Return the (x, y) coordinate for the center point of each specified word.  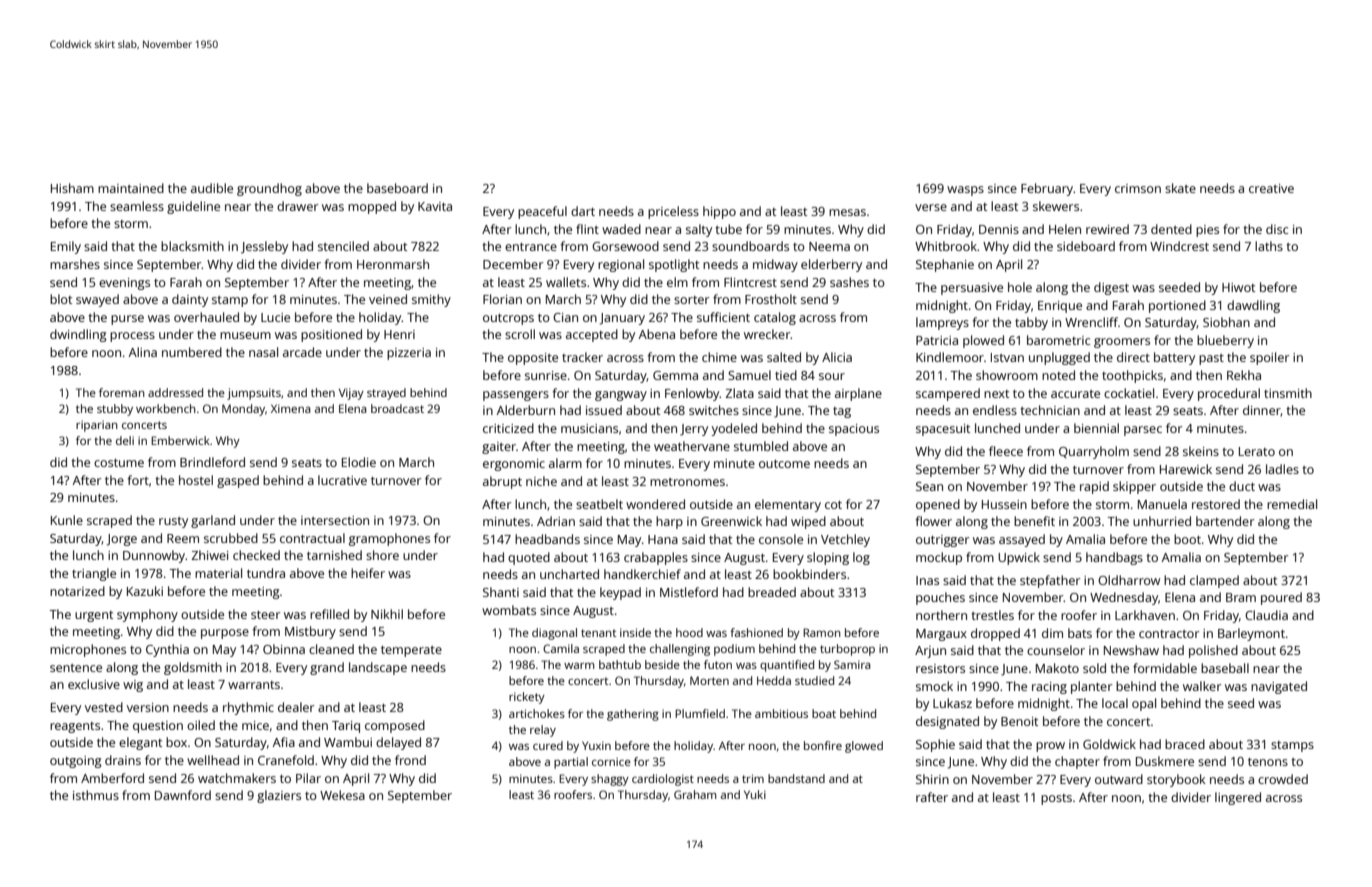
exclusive (94, 684)
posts (1056, 799)
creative (1271, 188)
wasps (965, 191)
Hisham (72, 188)
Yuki (755, 794)
